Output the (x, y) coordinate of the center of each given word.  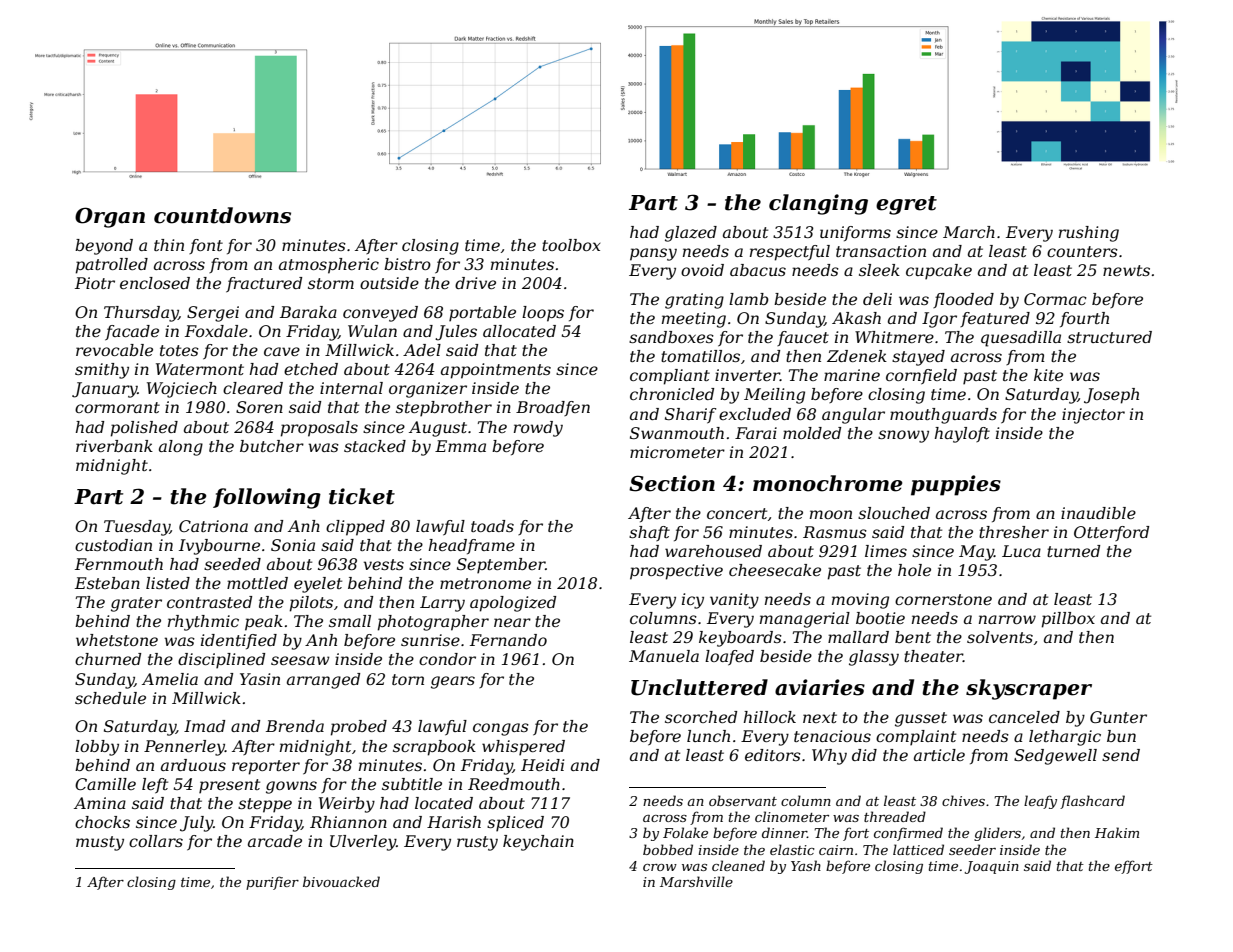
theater (933, 656)
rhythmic (203, 623)
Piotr (95, 283)
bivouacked (341, 881)
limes (886, 551)
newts (1126, 270)
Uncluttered (699, 687)
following (267, 498)
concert (737, 513)
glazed (691, 234)
